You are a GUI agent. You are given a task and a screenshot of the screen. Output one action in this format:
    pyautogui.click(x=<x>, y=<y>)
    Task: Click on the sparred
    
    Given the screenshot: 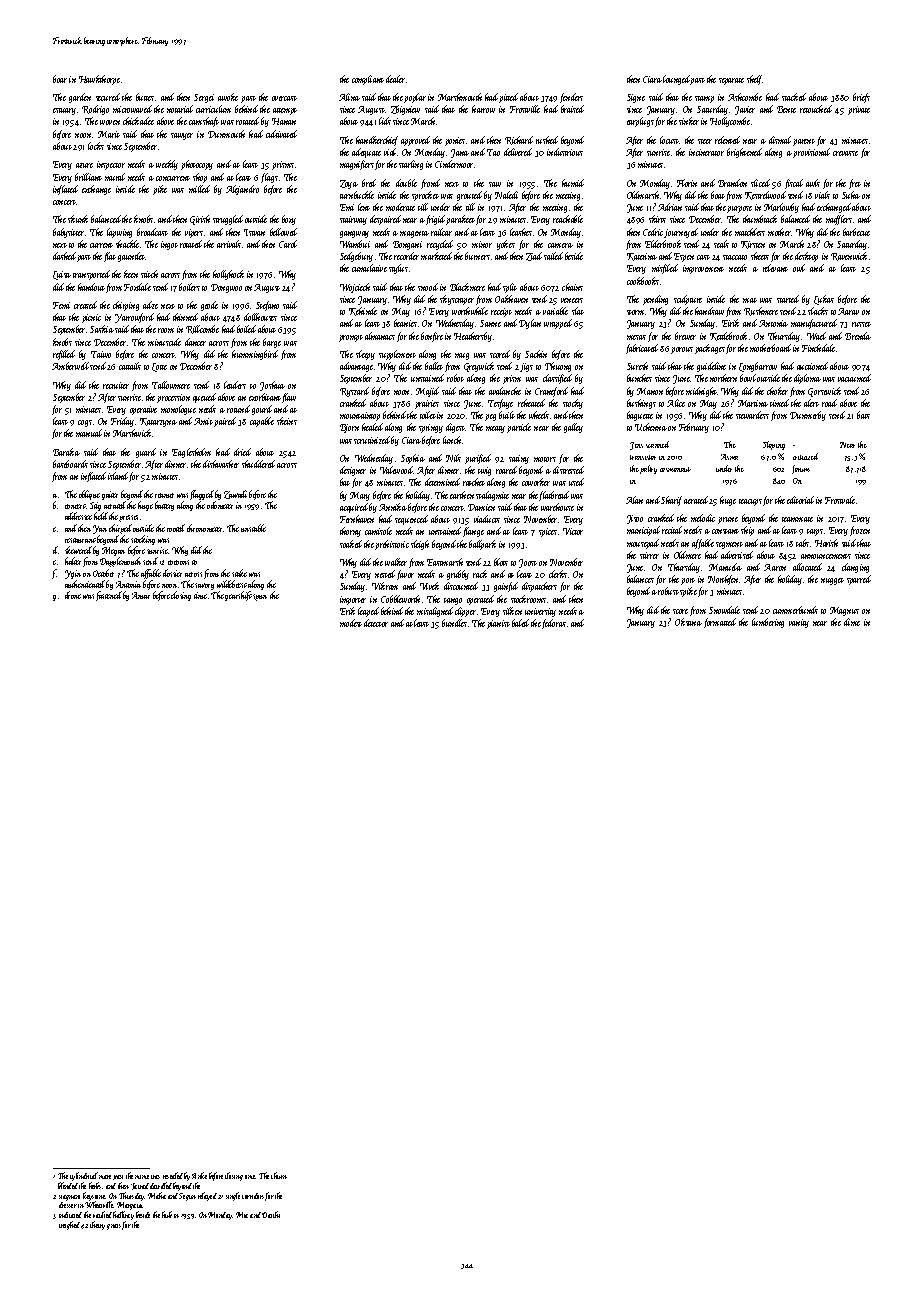 What is the action you would take?
    pyautogui.click(x=859, y=580)
